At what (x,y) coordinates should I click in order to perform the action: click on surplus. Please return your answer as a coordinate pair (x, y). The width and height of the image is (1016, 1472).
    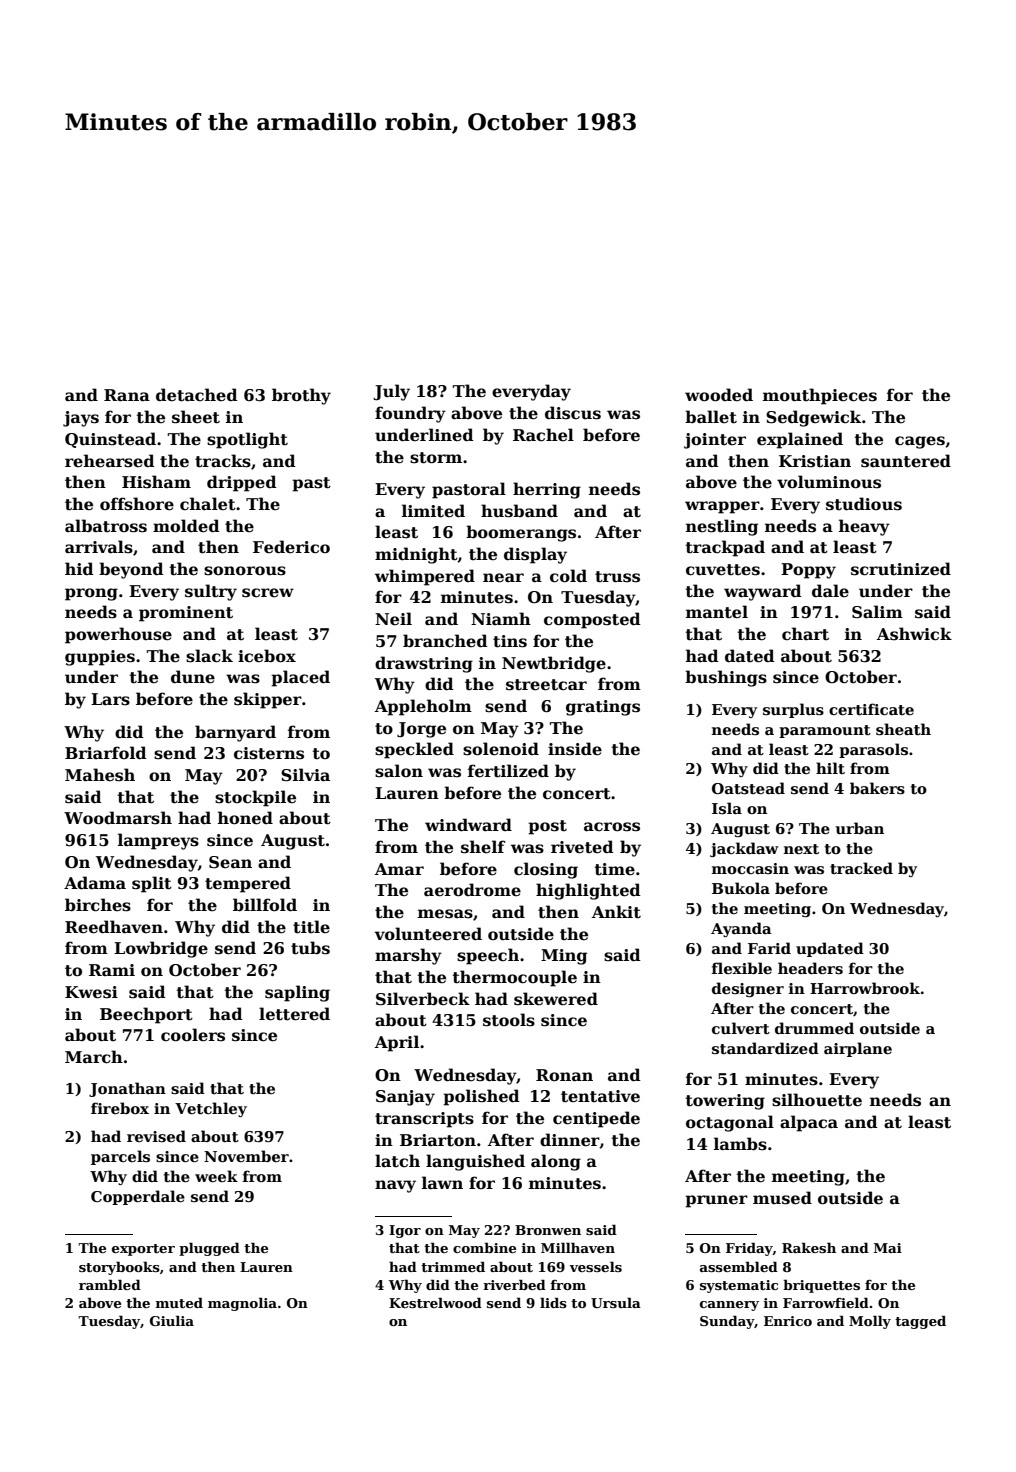
    Looking at the image, I should click on (793, 710).
